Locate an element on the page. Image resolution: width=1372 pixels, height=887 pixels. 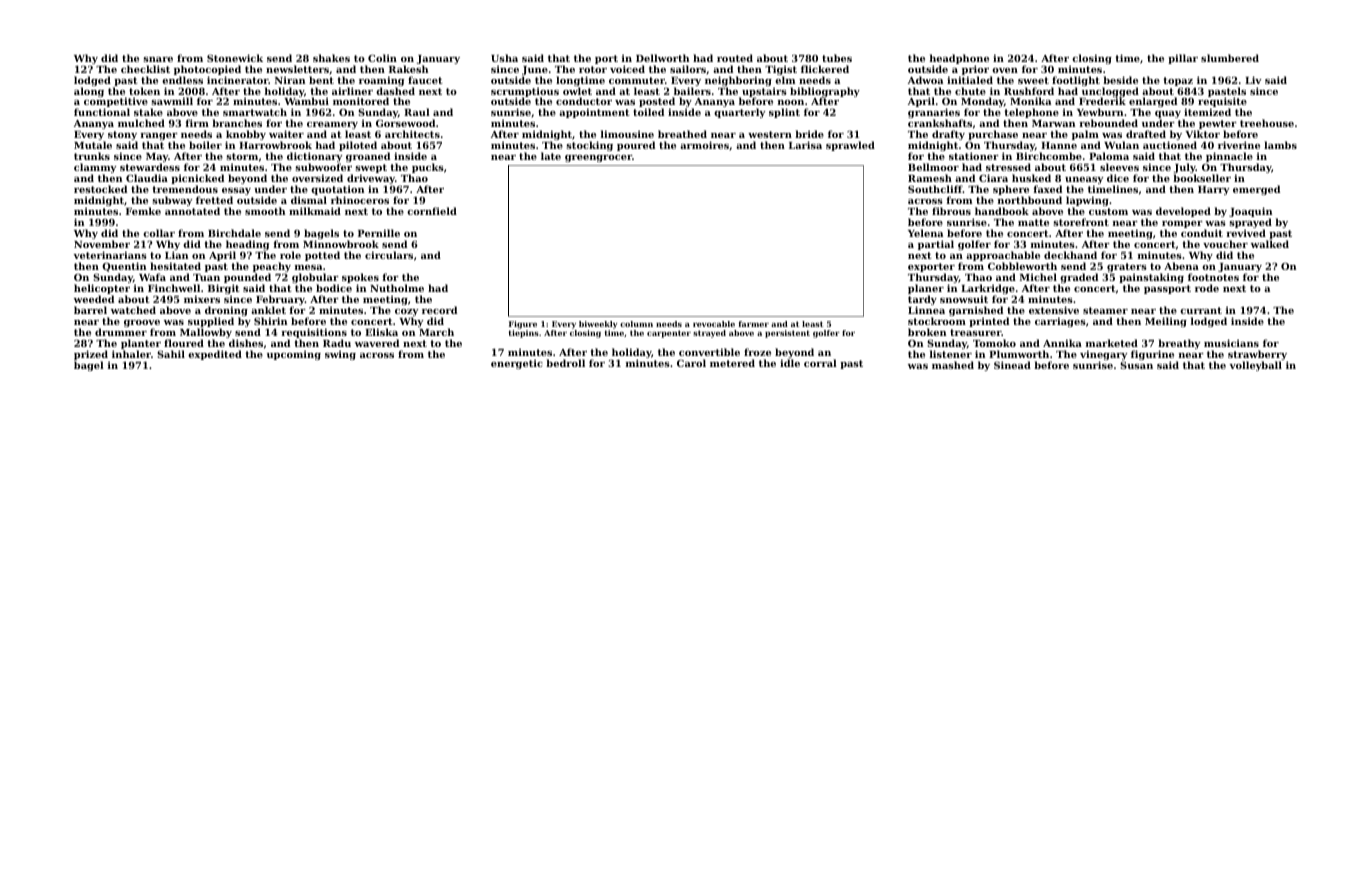
Susan is located at coordinates (1136, 365).
